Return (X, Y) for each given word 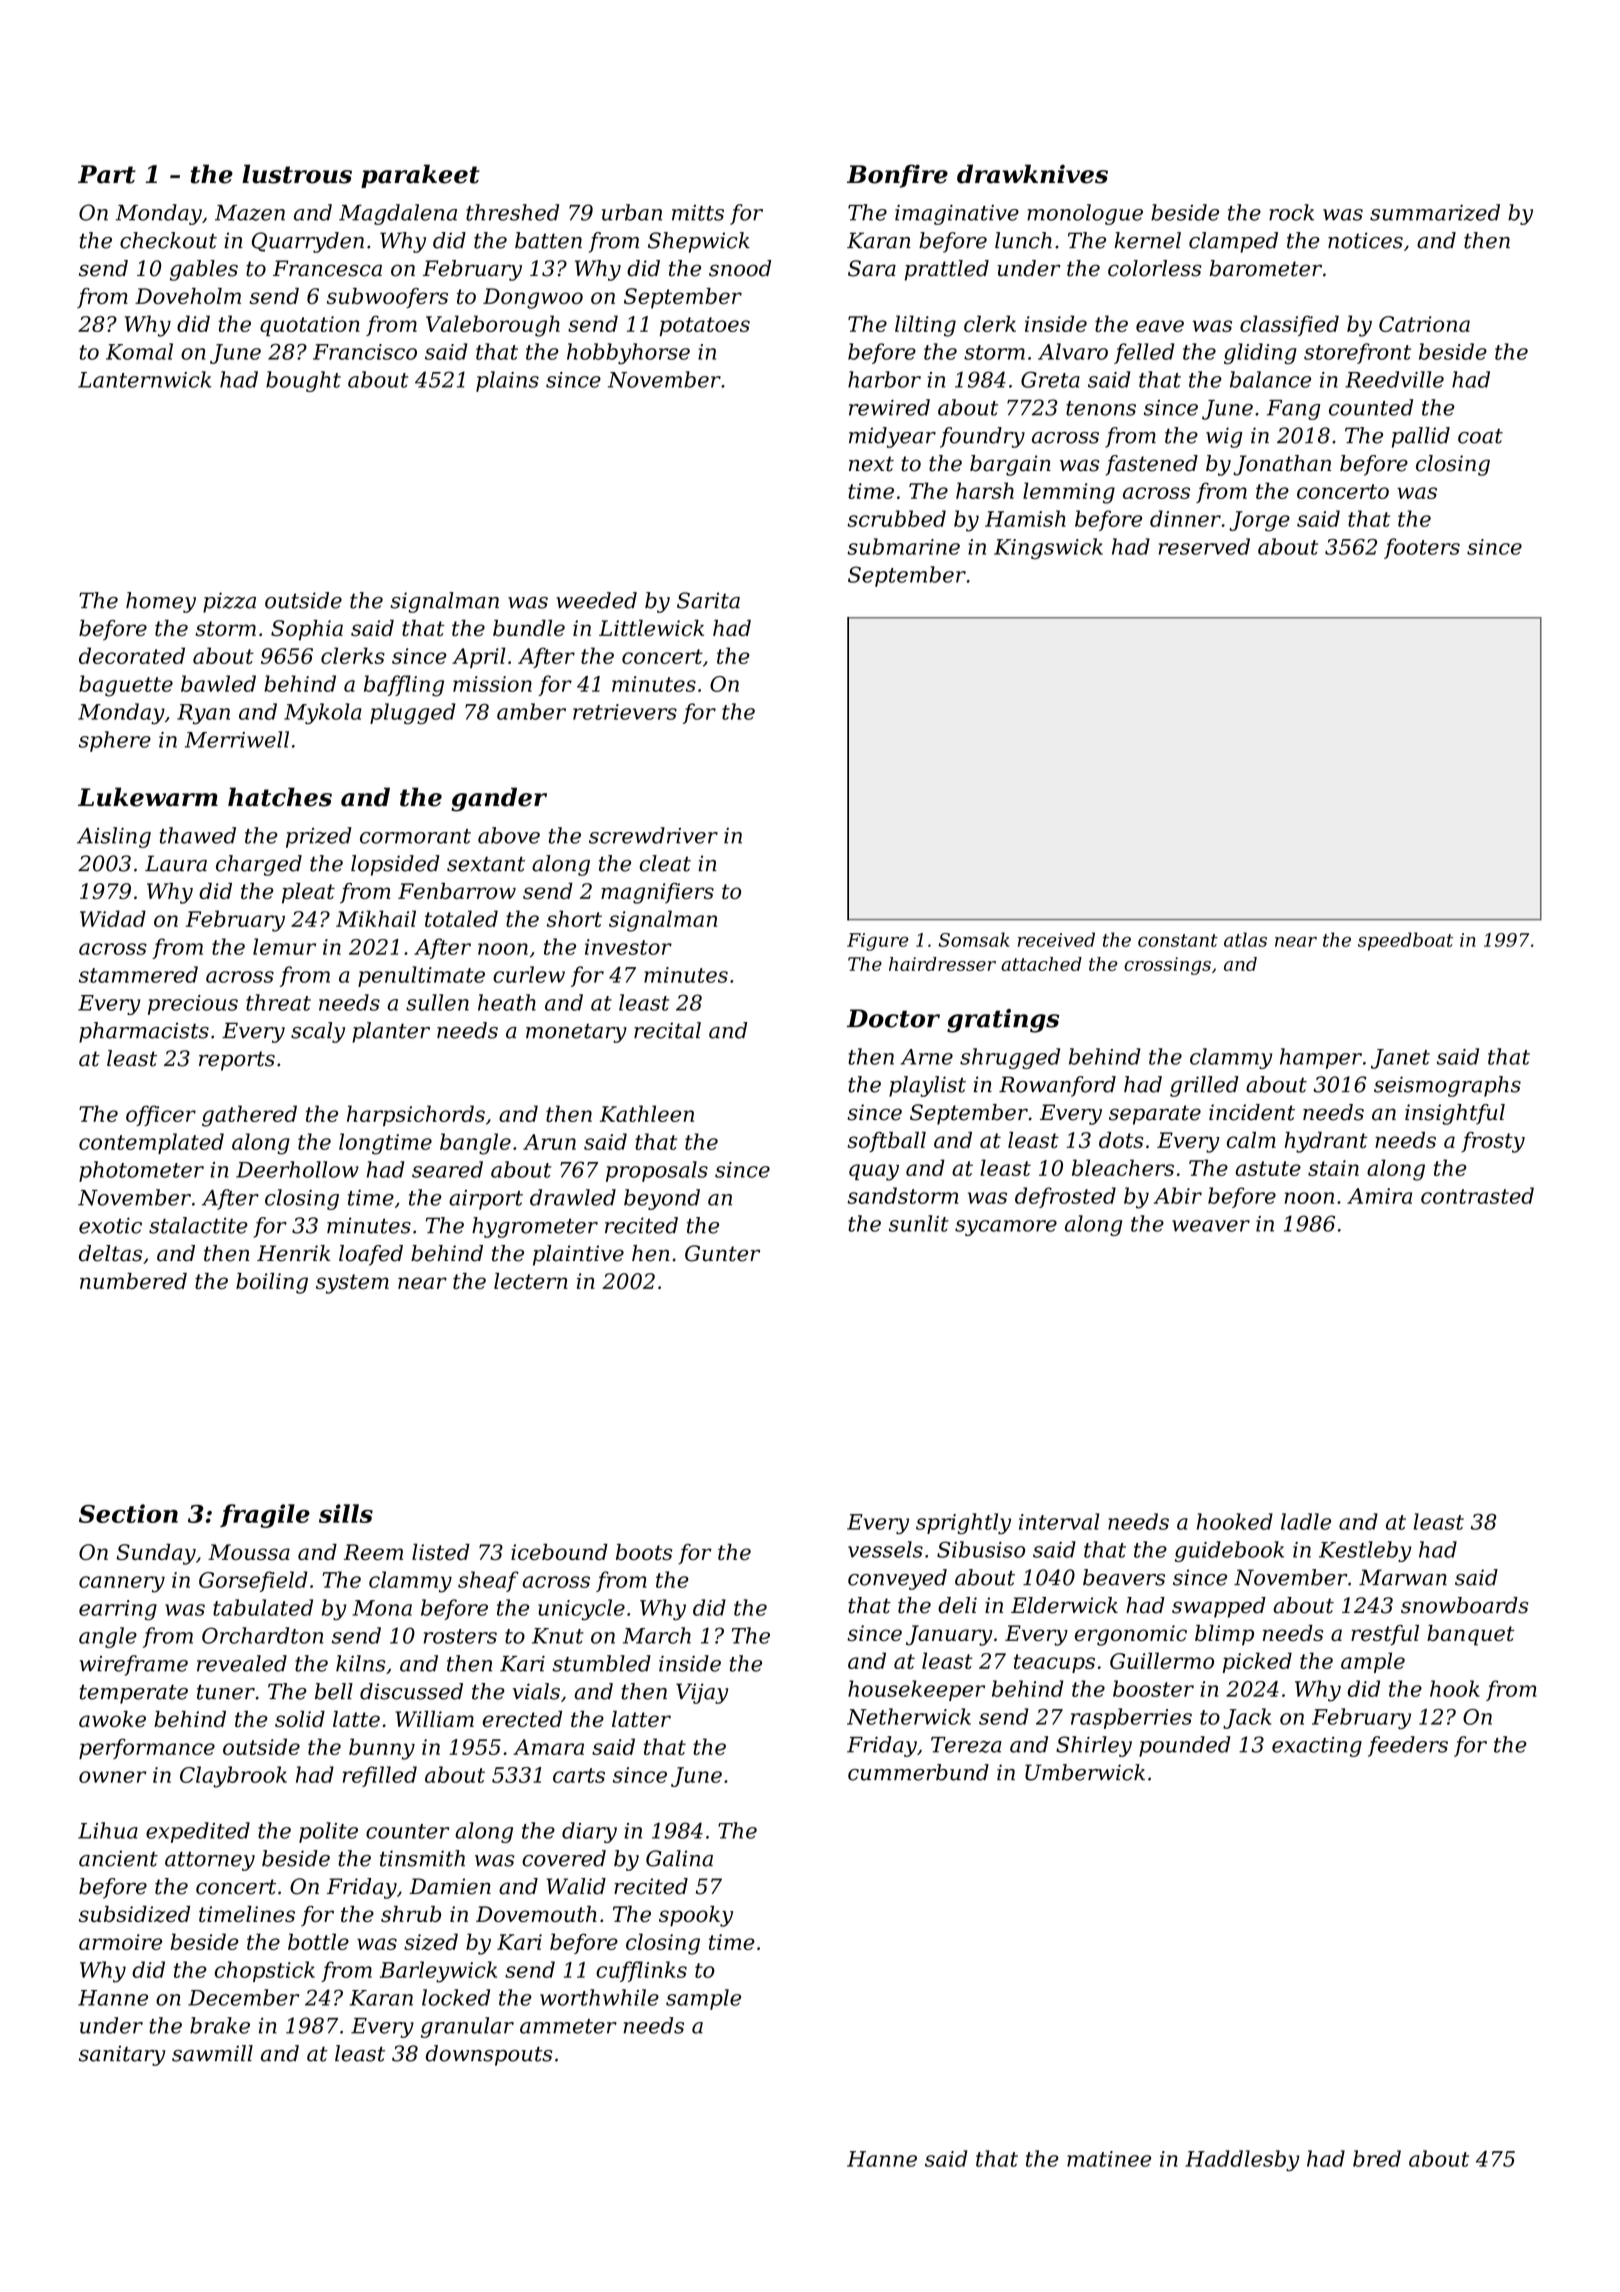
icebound (559, 1552)
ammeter (568, 2026)
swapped (1219, 1607)
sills (346, 1513)
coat (1480, 436)
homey (161, 602)
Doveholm (188, 296)
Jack (1247, 1718)
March (657, 1635)
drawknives (1032, 174)
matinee (1109, 2159)
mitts (698, 213)
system (352, 1284)
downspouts (489, 2055)
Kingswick (1048, 548)
